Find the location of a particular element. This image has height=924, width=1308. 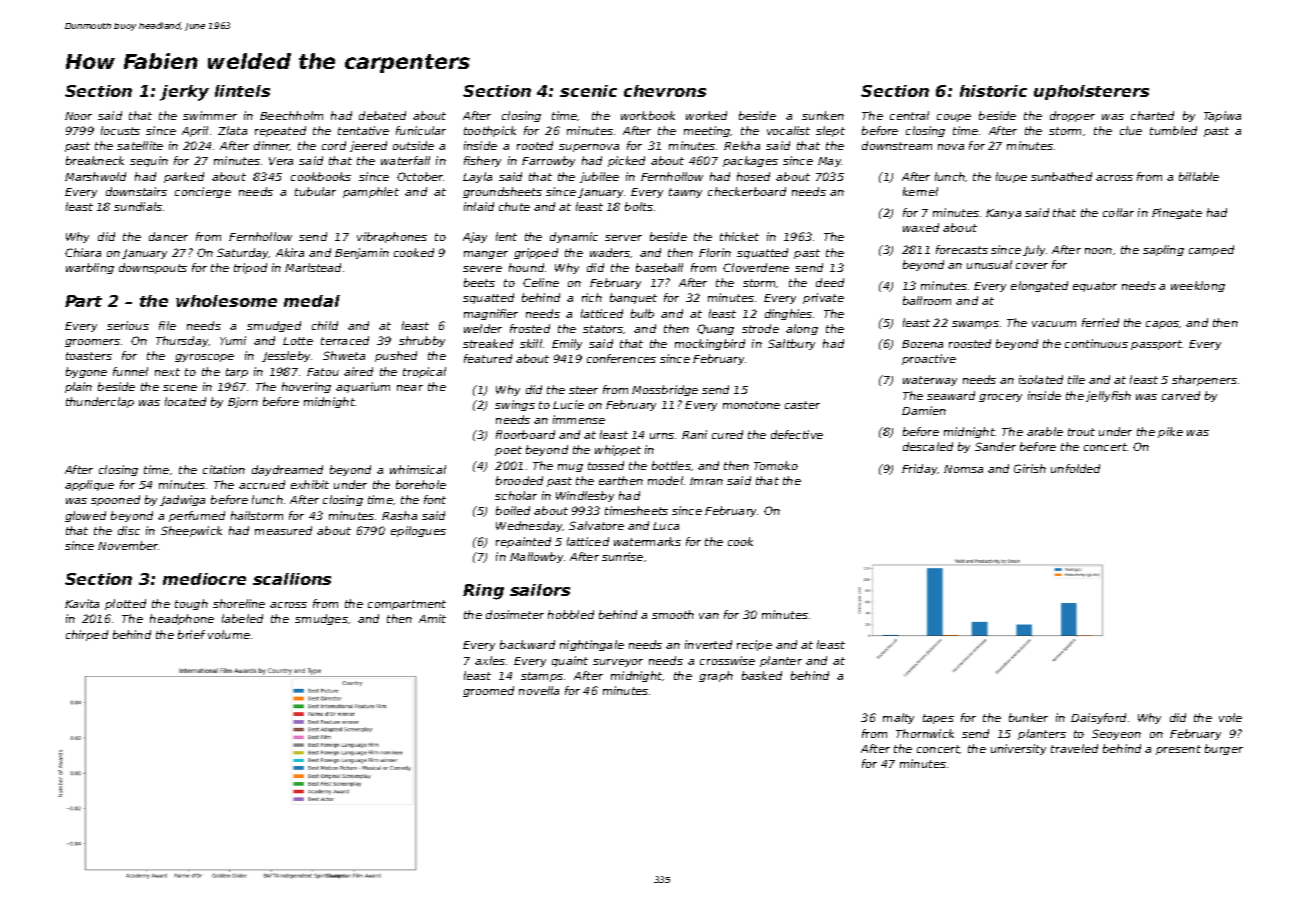

stamps is located at coordinates (542, 677).
